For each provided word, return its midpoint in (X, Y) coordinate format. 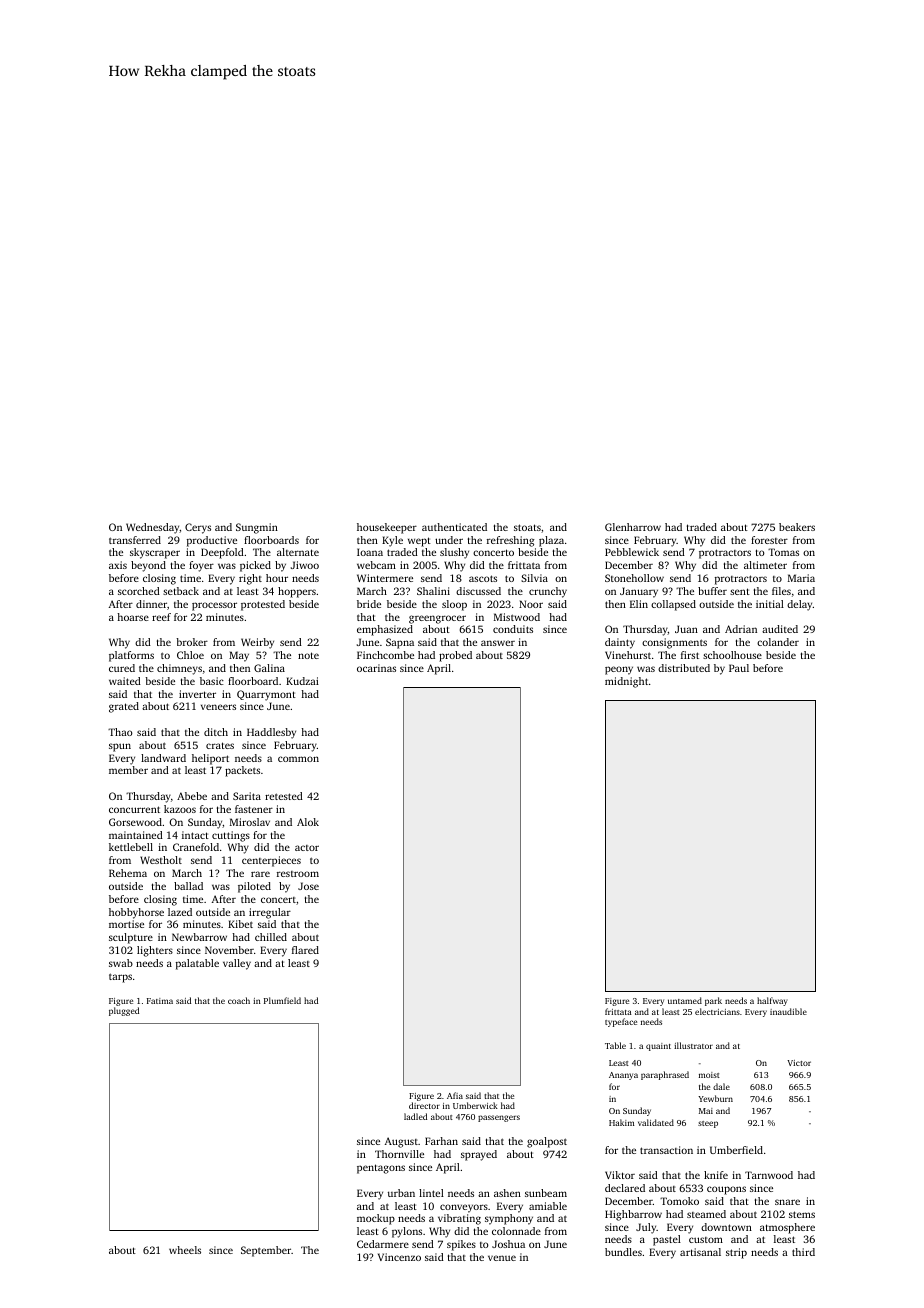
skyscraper (155, 553)
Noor (531, 604)
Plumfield (282, 1000)
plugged (124, 1011)
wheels (185, 1250)
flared (305, 950)
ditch (216, 732)
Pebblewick (632, 552)
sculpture (131, 938)
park (713, 1001)
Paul (739, 668)
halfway (772, 1001)
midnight (626, 682)
